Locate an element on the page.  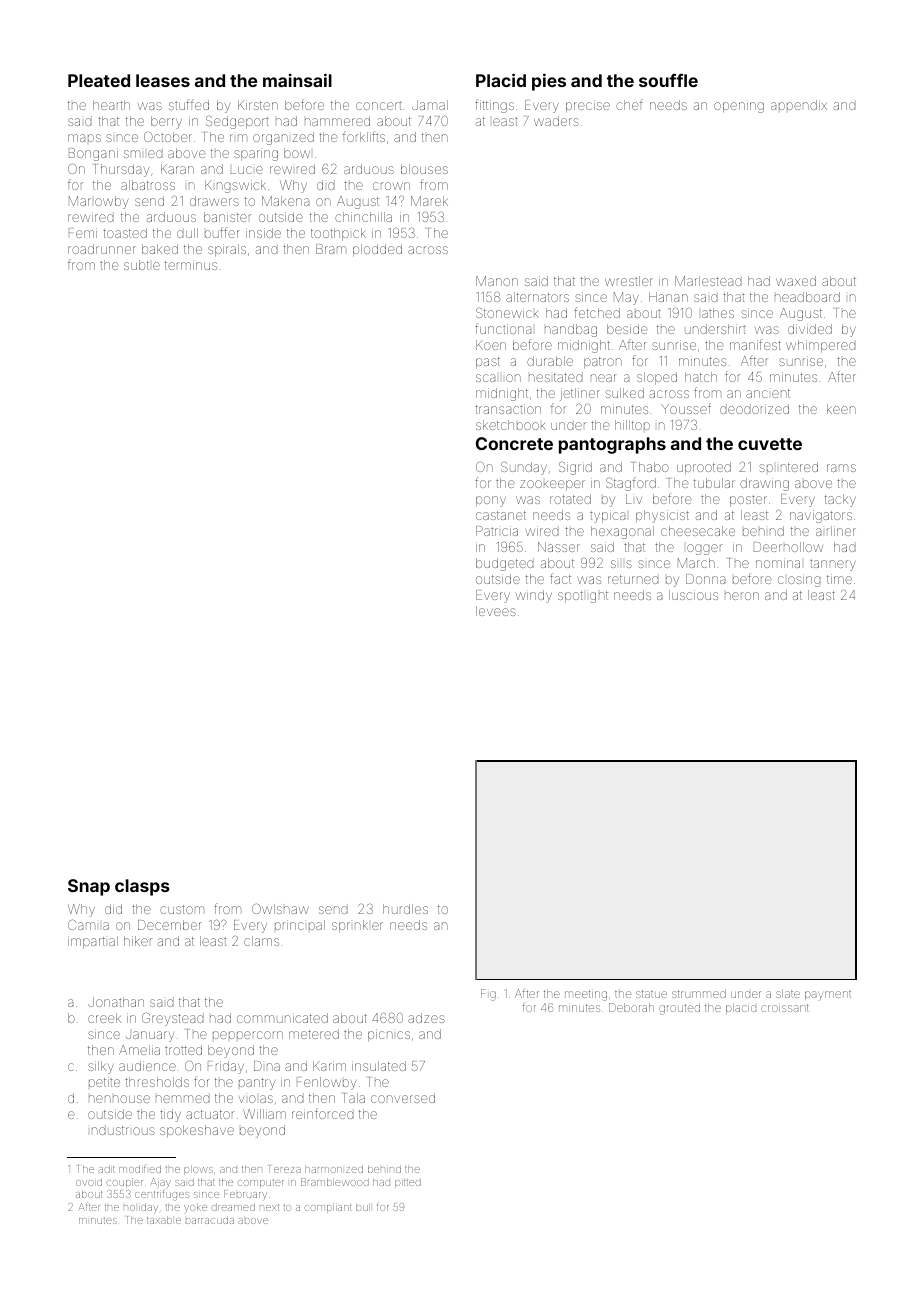
plows is located at coordinates (198, 1170).
